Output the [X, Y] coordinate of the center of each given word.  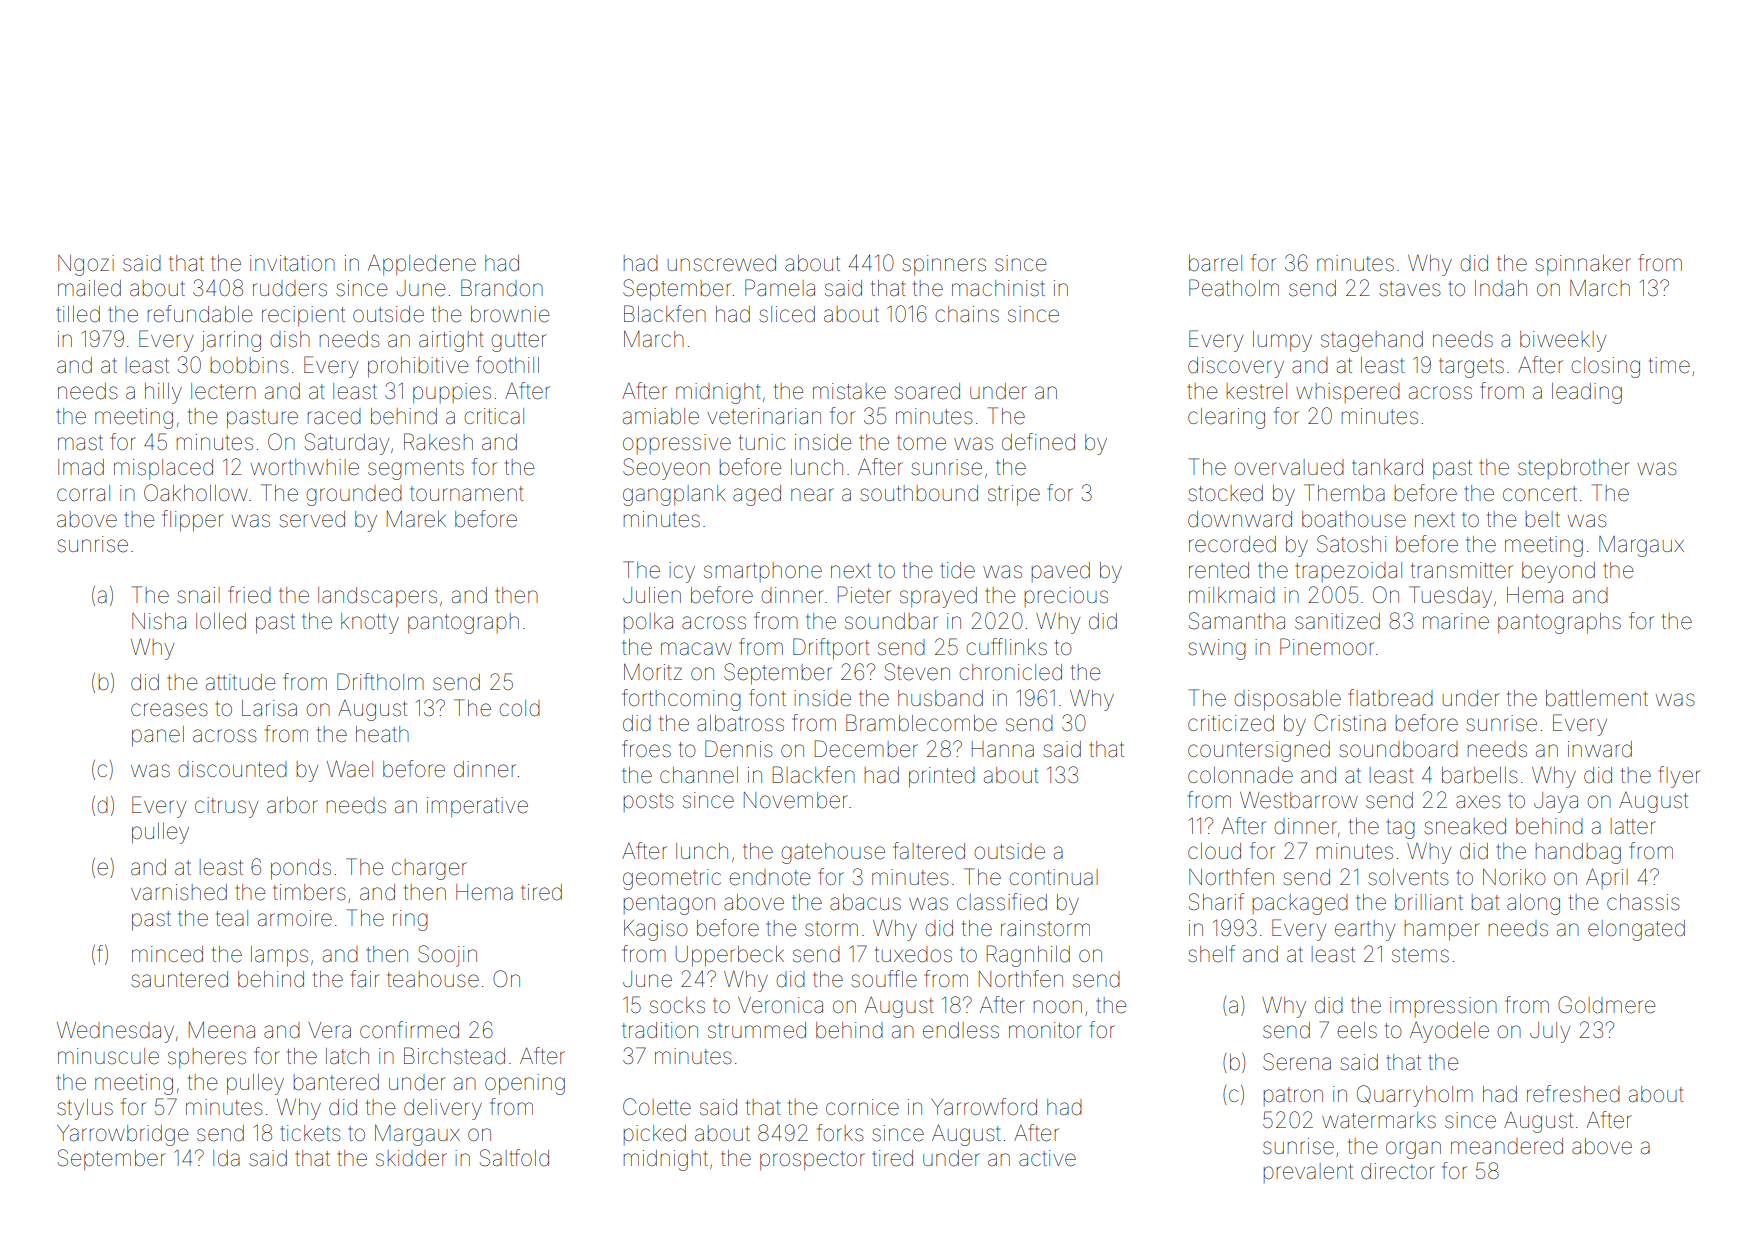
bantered [336, 1082]
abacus [865, 902]
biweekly [1563, 341]
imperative [477, 807]
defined [1038, 442]
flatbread [1391, 698]
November [796, 800]
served [312, 519]
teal [232, 918]
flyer [1680, 777]
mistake [849, 391]
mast [80, 443]
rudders [290, 288]
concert [1540, 494]
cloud [1214, 851]
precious [1066, 597]
